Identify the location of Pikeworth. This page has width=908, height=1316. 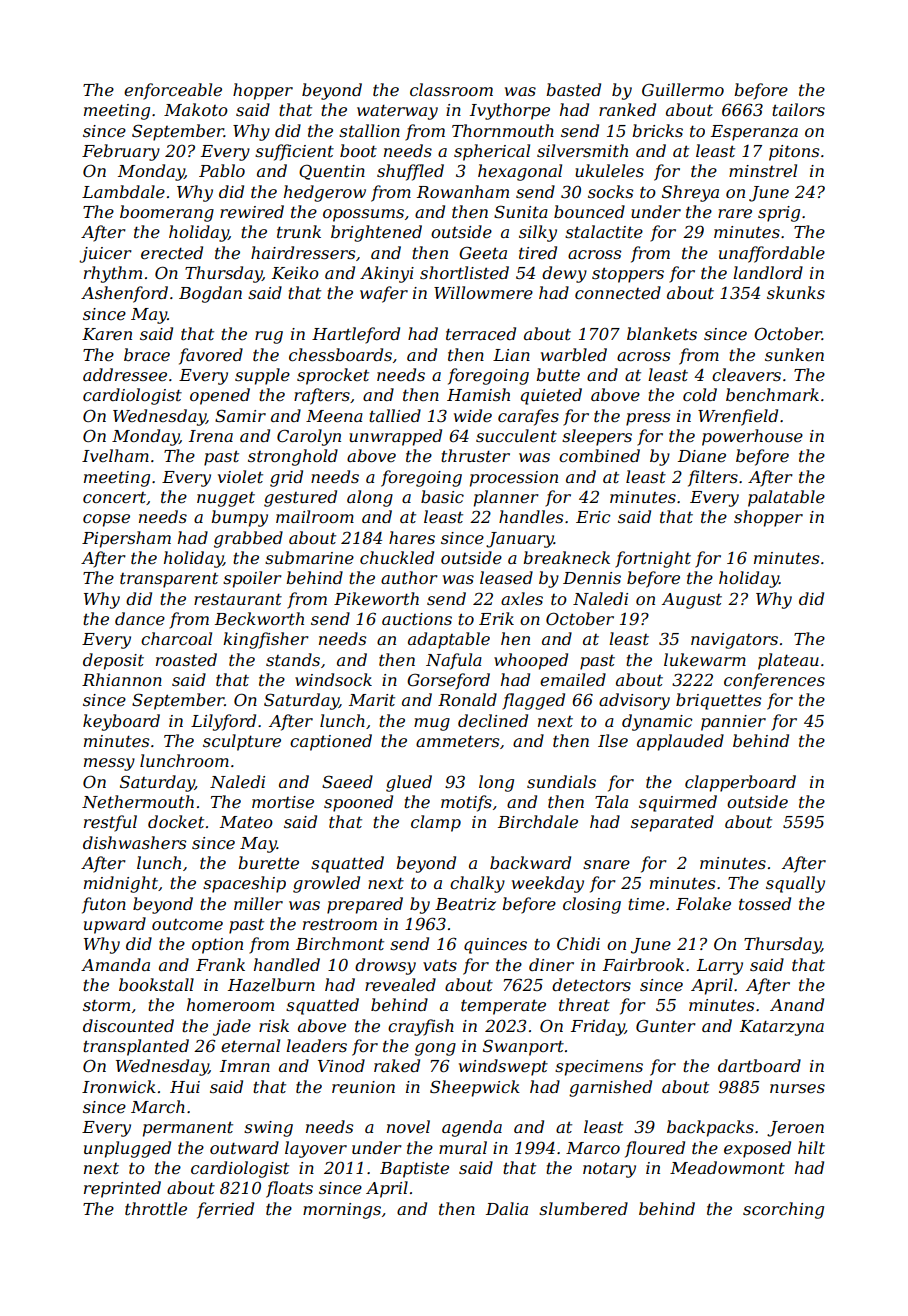
(376, 598).
